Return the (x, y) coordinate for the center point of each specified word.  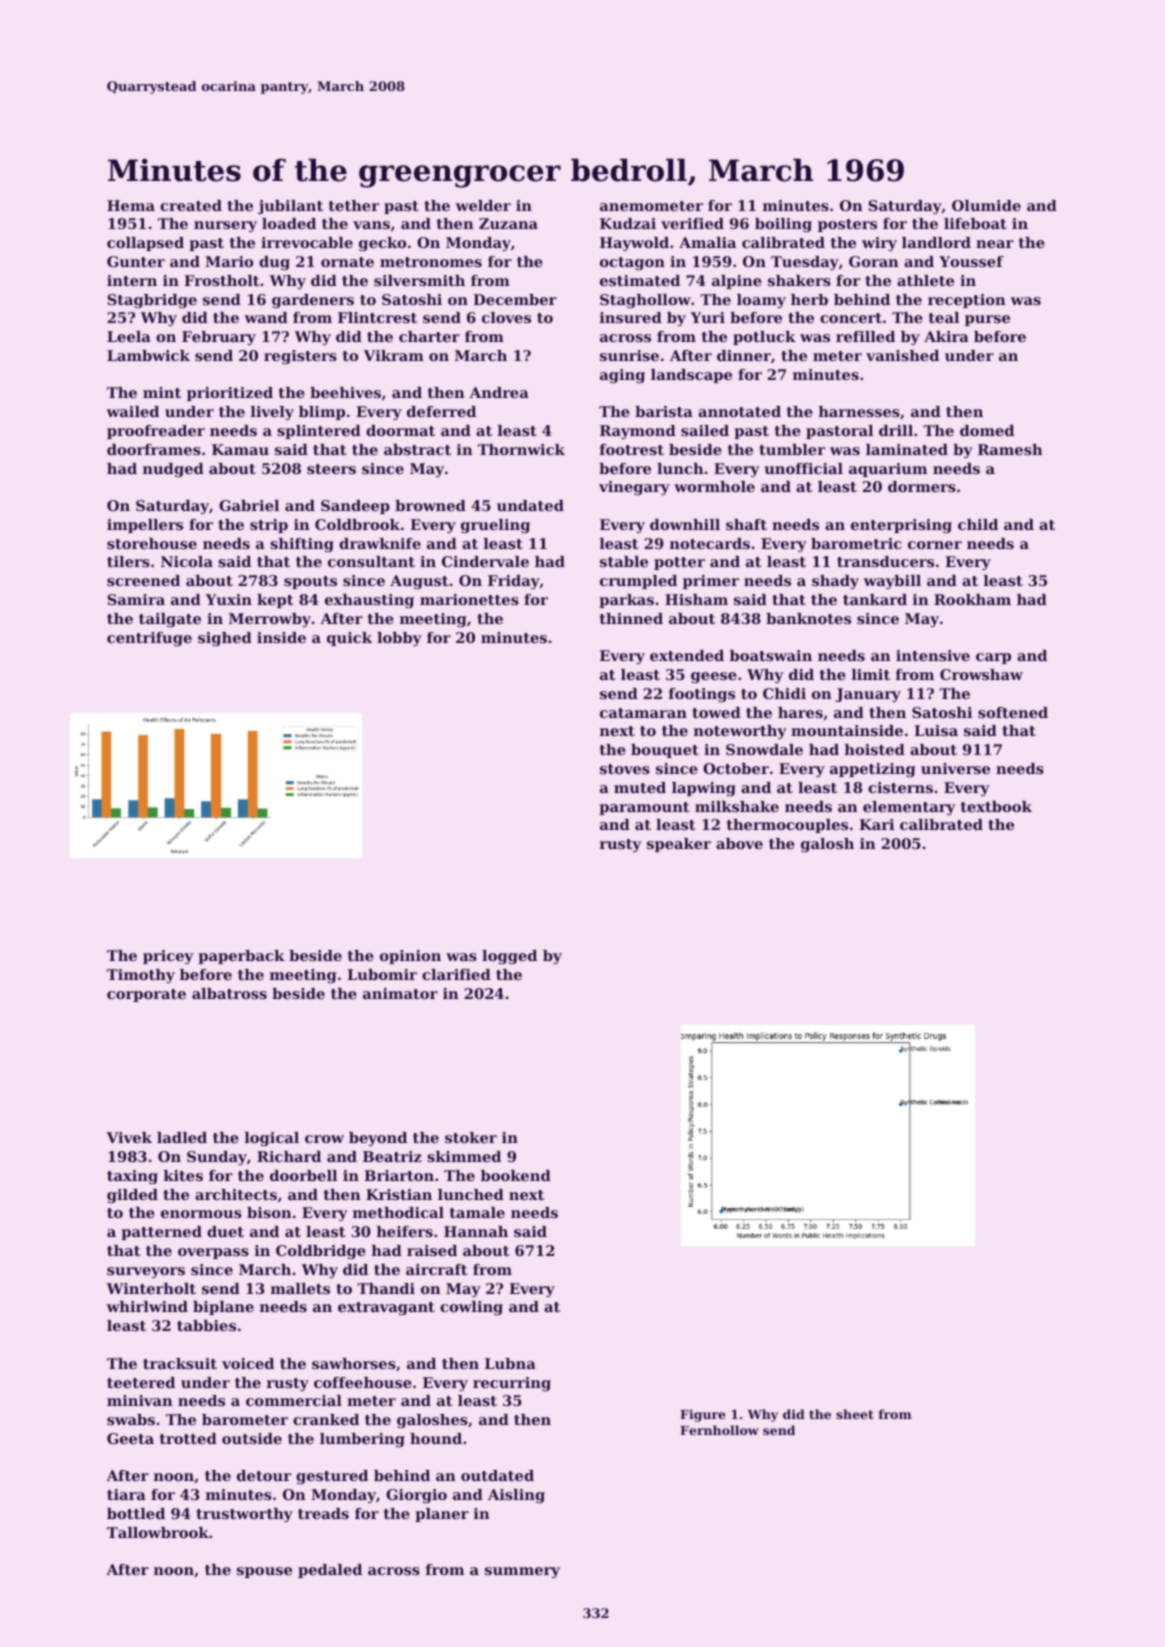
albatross (229, 993)
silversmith (419, 280)
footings (702, 695)
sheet (855, 1414)
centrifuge (149, 639)
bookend (516, 1175)
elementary (909, 808)
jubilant (290, 207)
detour (264, 1475)
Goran (874, 261)
